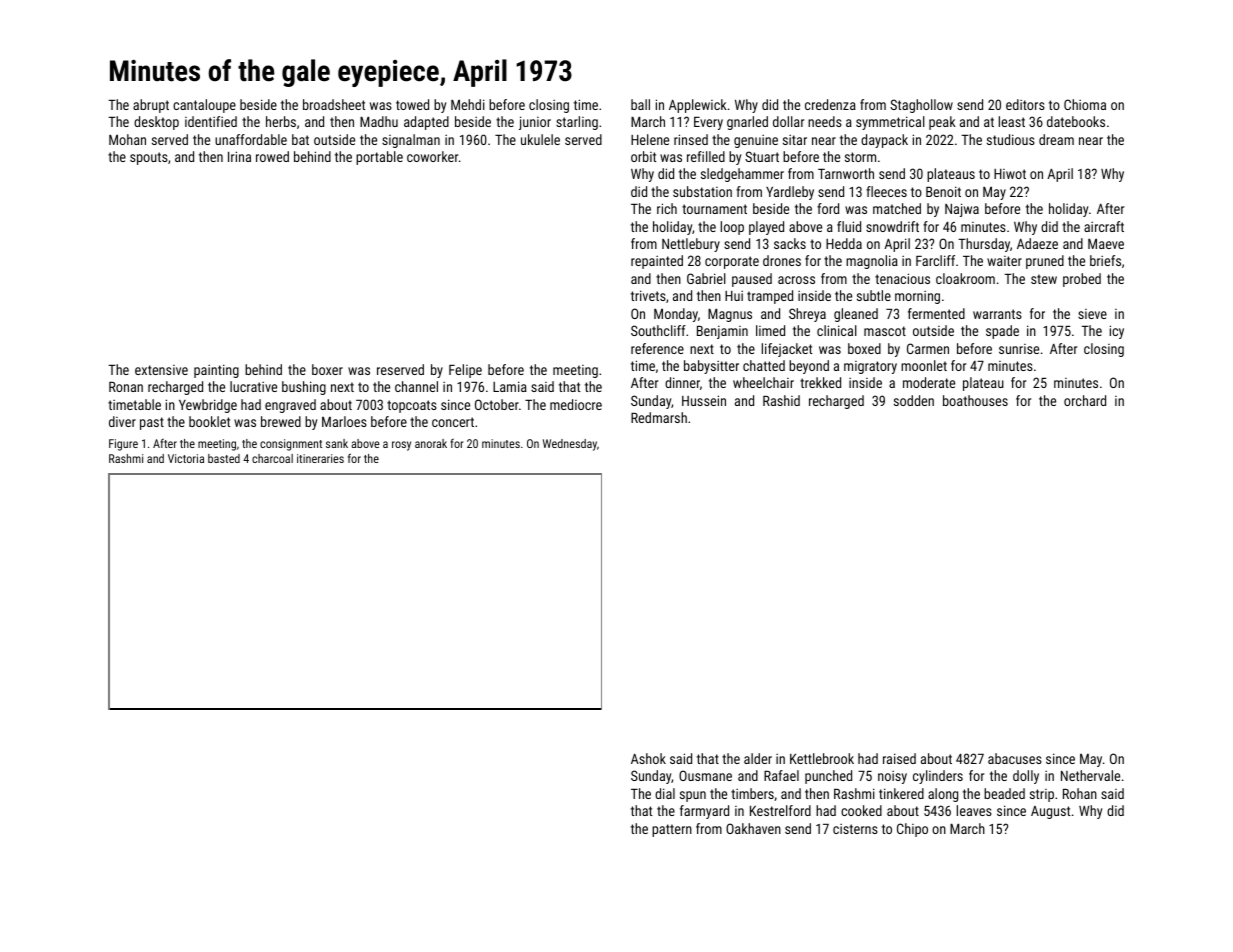  Describe the element at coordinates (856, 315) in the image. I see `gleaned` at that location.
